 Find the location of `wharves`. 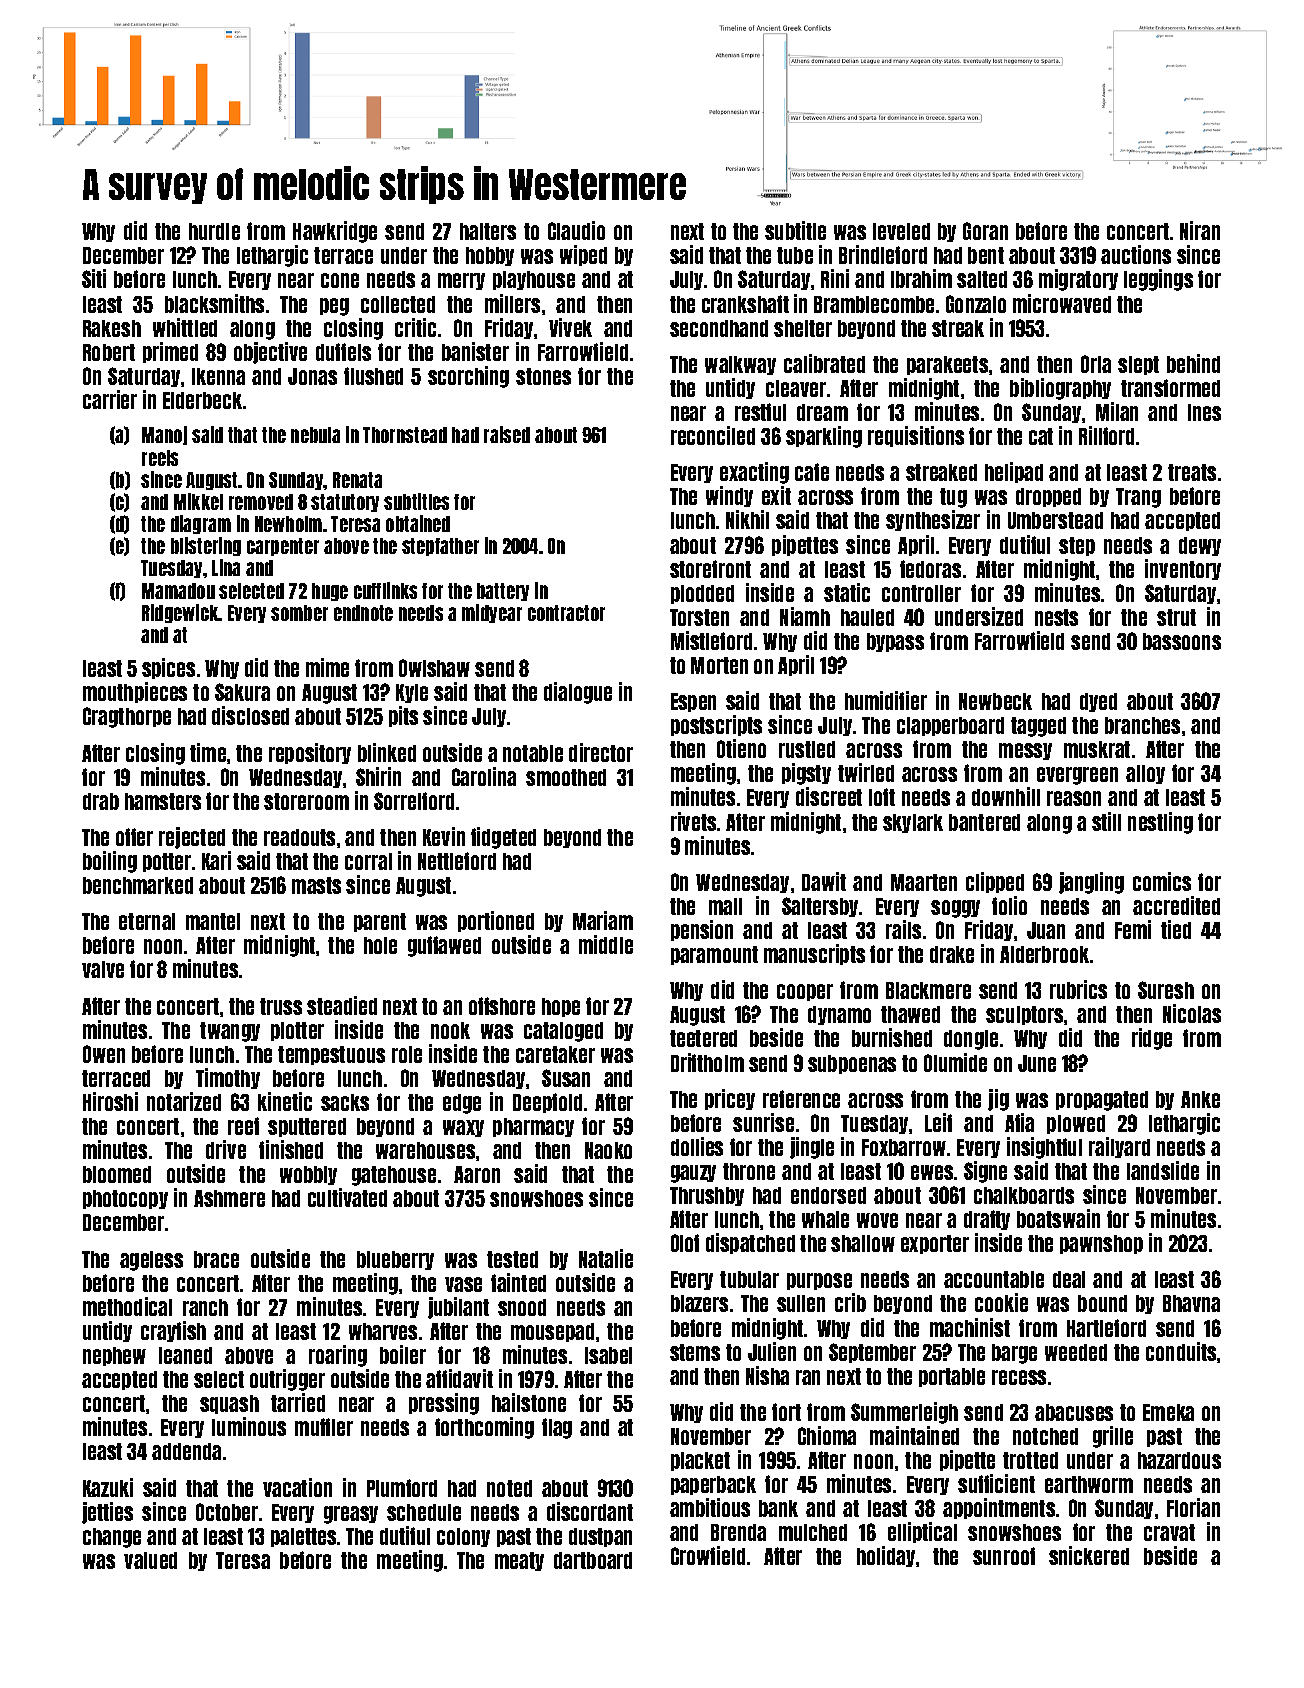

wharves is located at coordinates (383, 1331).
